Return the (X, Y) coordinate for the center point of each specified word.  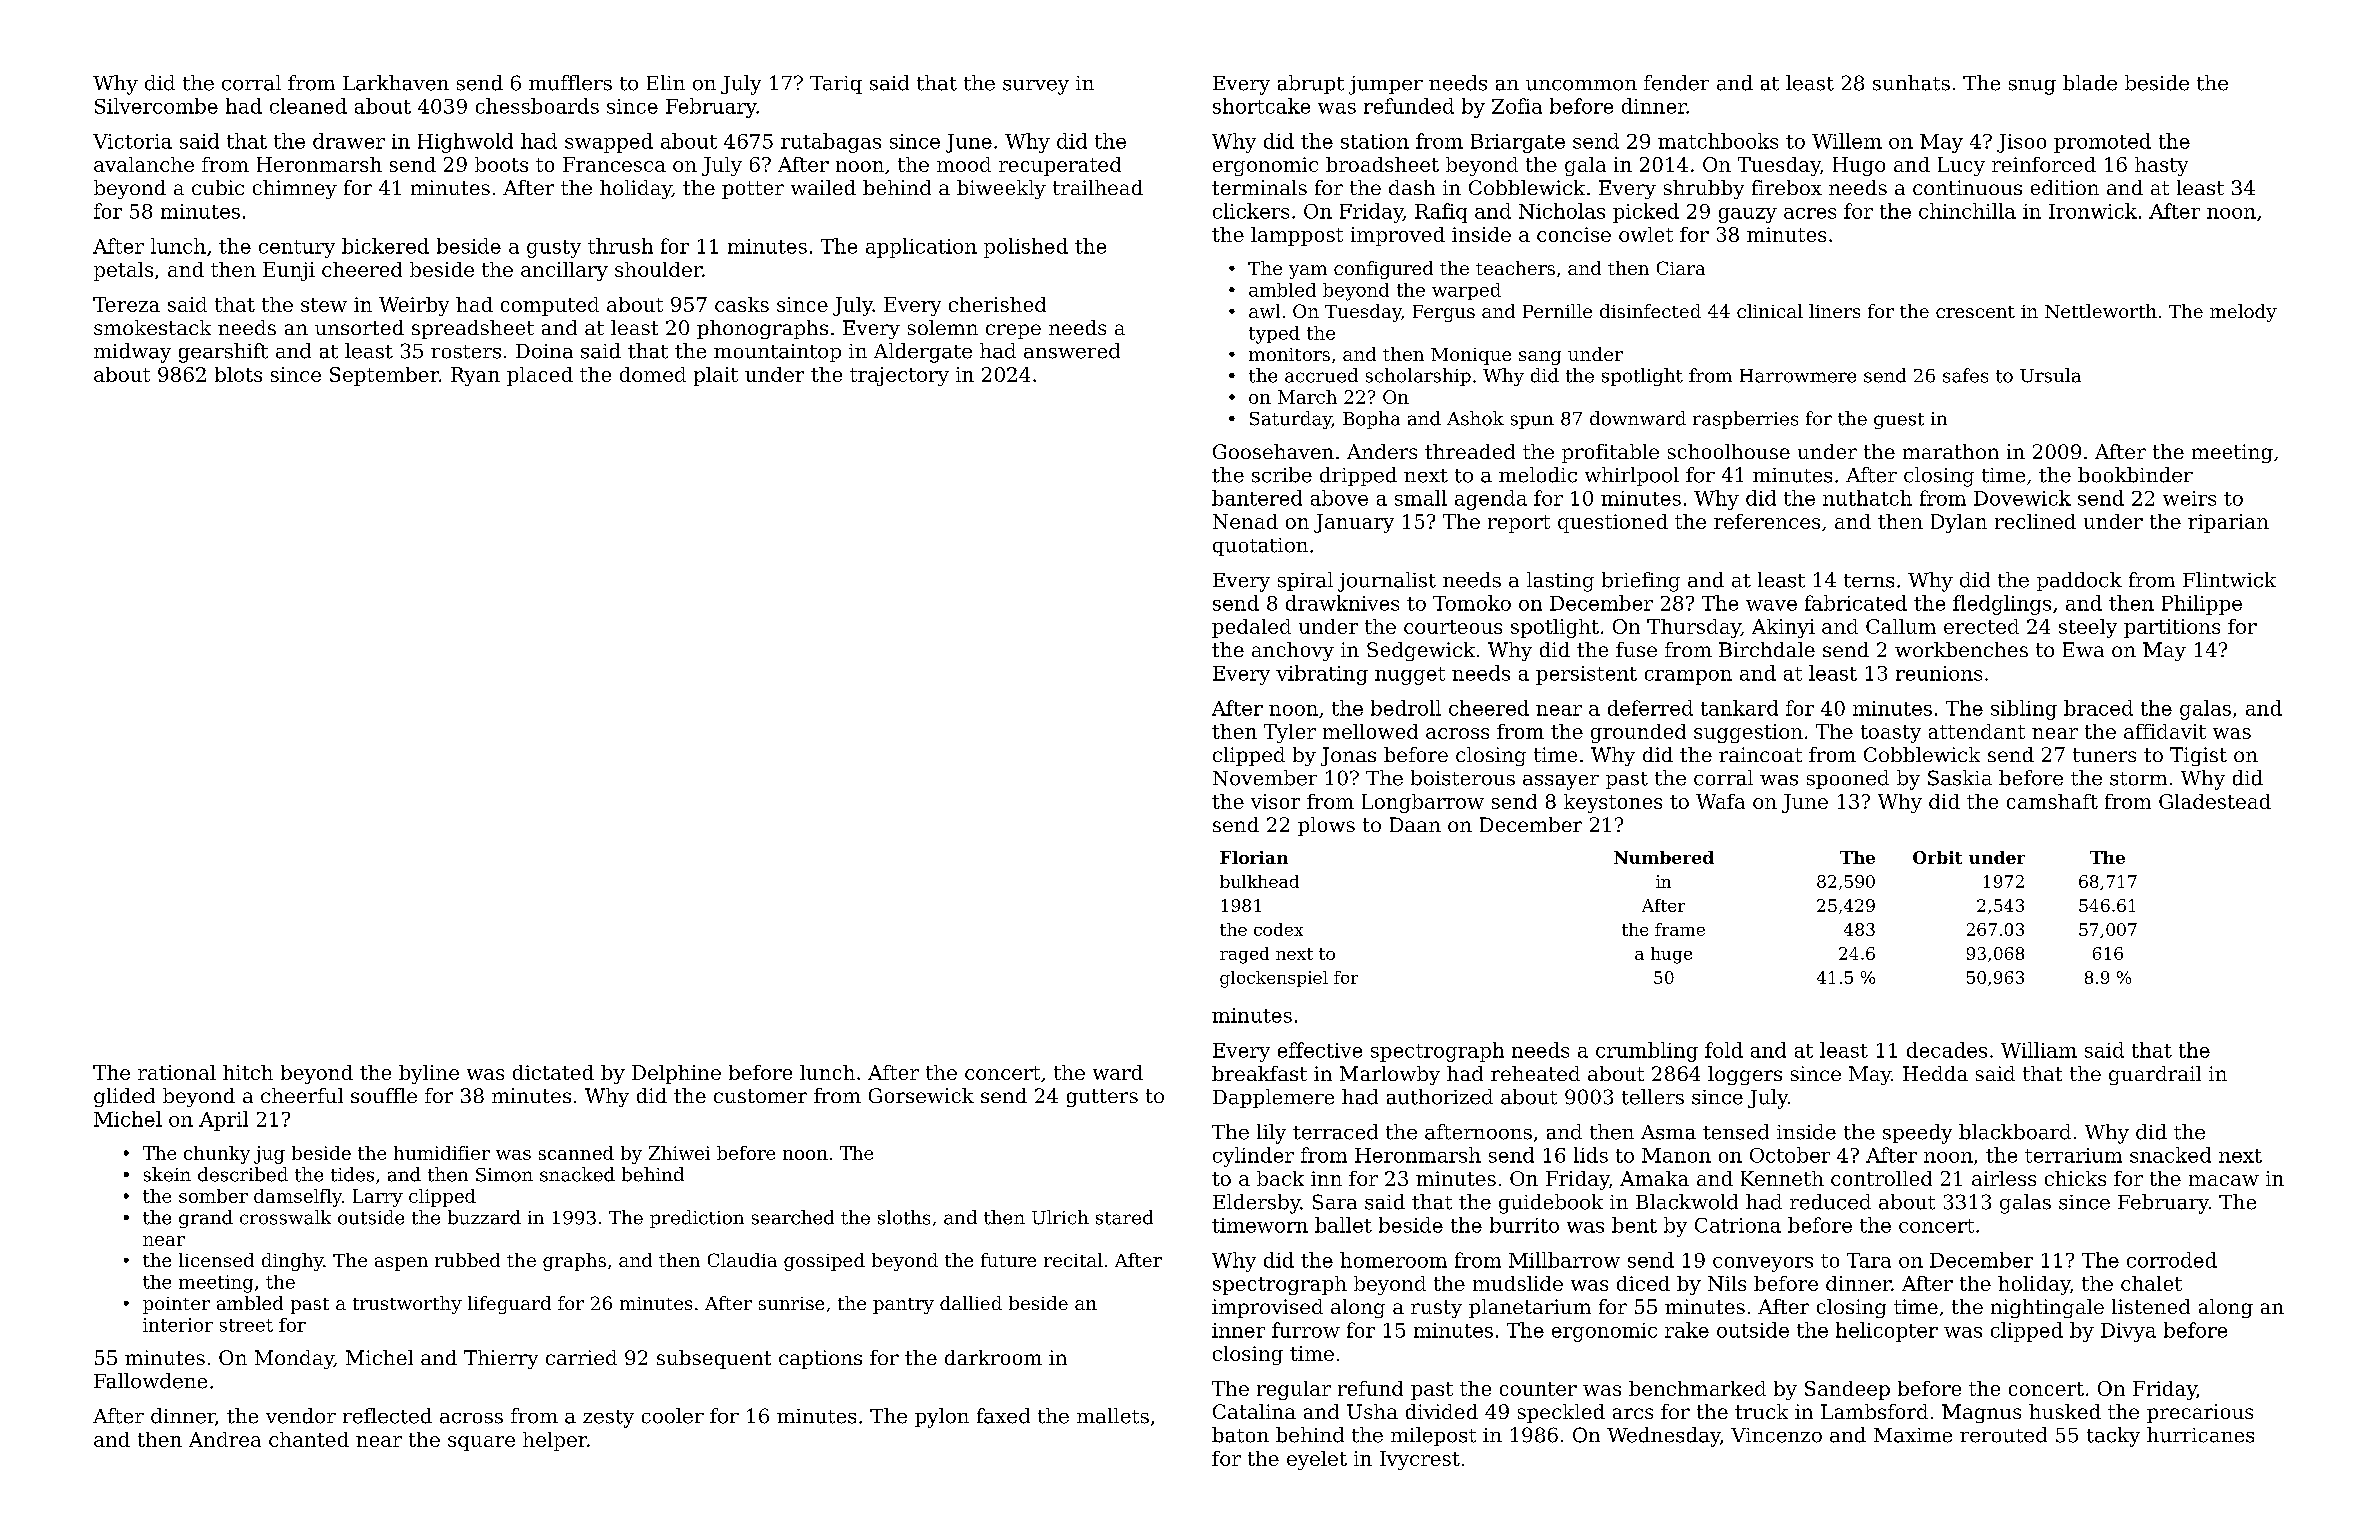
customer (760, 1096)
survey (1036, 87)
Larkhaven (396, 83)
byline (429, 1074)
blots (238, 374)
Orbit (1937, 857)
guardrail (2155, 1075)
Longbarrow (1423, 803)
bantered (1257, 498)
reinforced (2044, 164)
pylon (942, 1418)
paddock (2079, 581)
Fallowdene (150, 1381)
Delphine (676, 1074)
